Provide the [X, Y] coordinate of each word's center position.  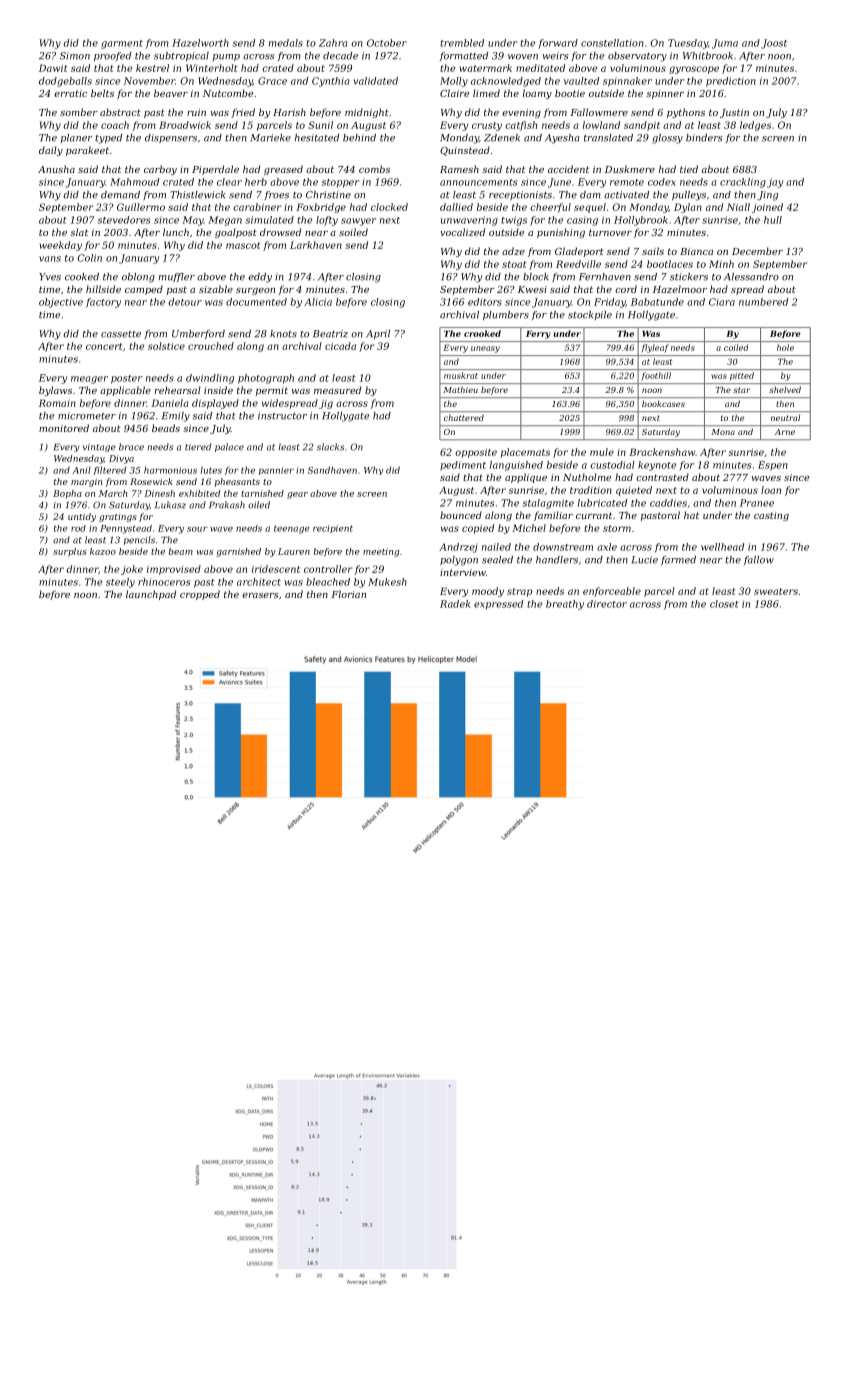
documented [256, 302]
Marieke [271, 138]
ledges [755, 126]
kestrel [152, 68]
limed [486, 93]
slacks [330, 447]
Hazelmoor [680, 289]
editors [485, 302]
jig [326, 404]
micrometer [87, 416]
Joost [774, 44]
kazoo [103, 551]
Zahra [333, 43]
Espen [773, 466]
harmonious [170, 470]
